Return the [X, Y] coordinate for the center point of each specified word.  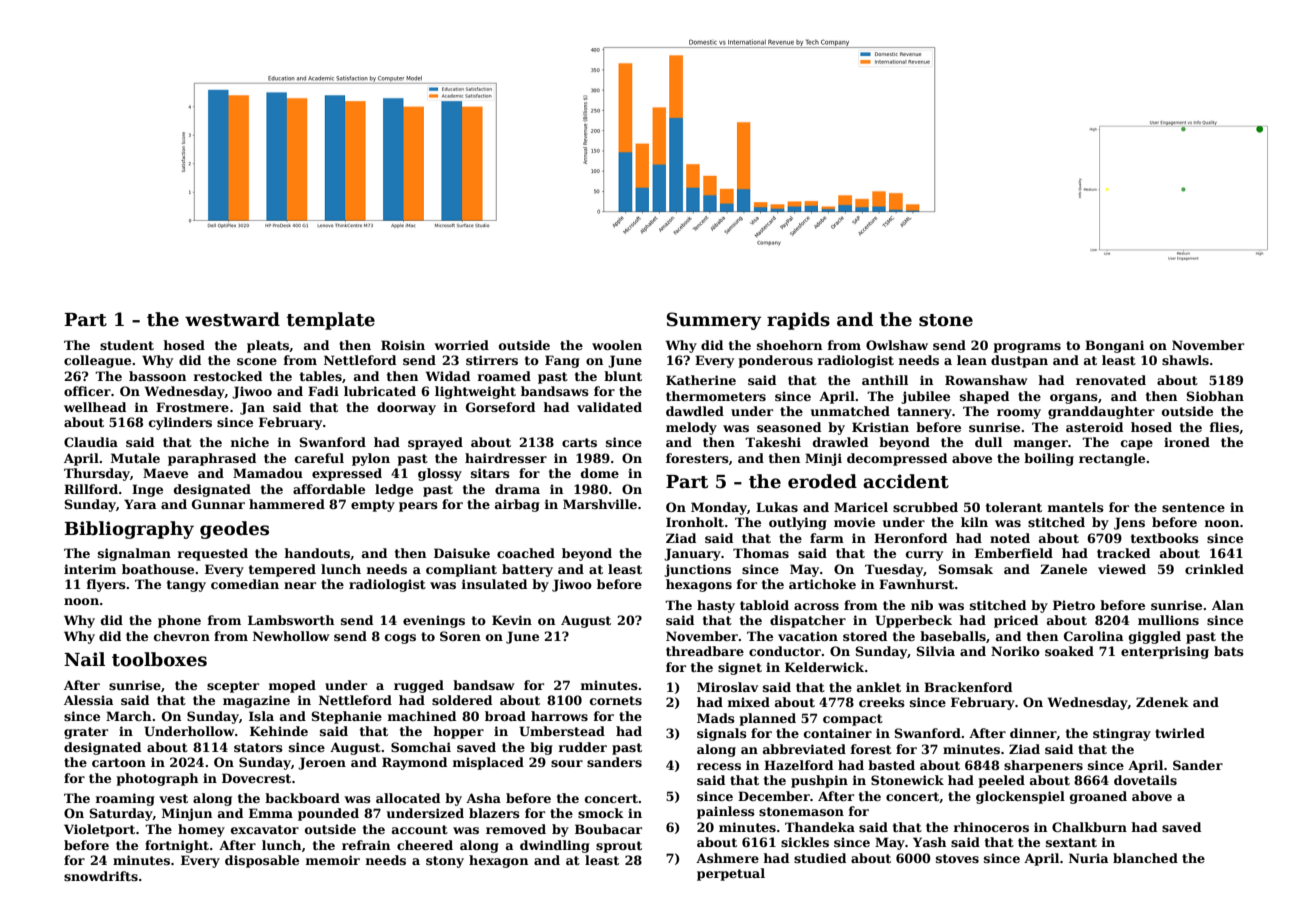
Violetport [99, 830]
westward [232, 319]
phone [179, 621]
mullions [1168, 620]
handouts [317, 553]
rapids [798, 321]
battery [527, 570]
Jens [1129, 523]
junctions [697, 570]
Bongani [1114, 346]
